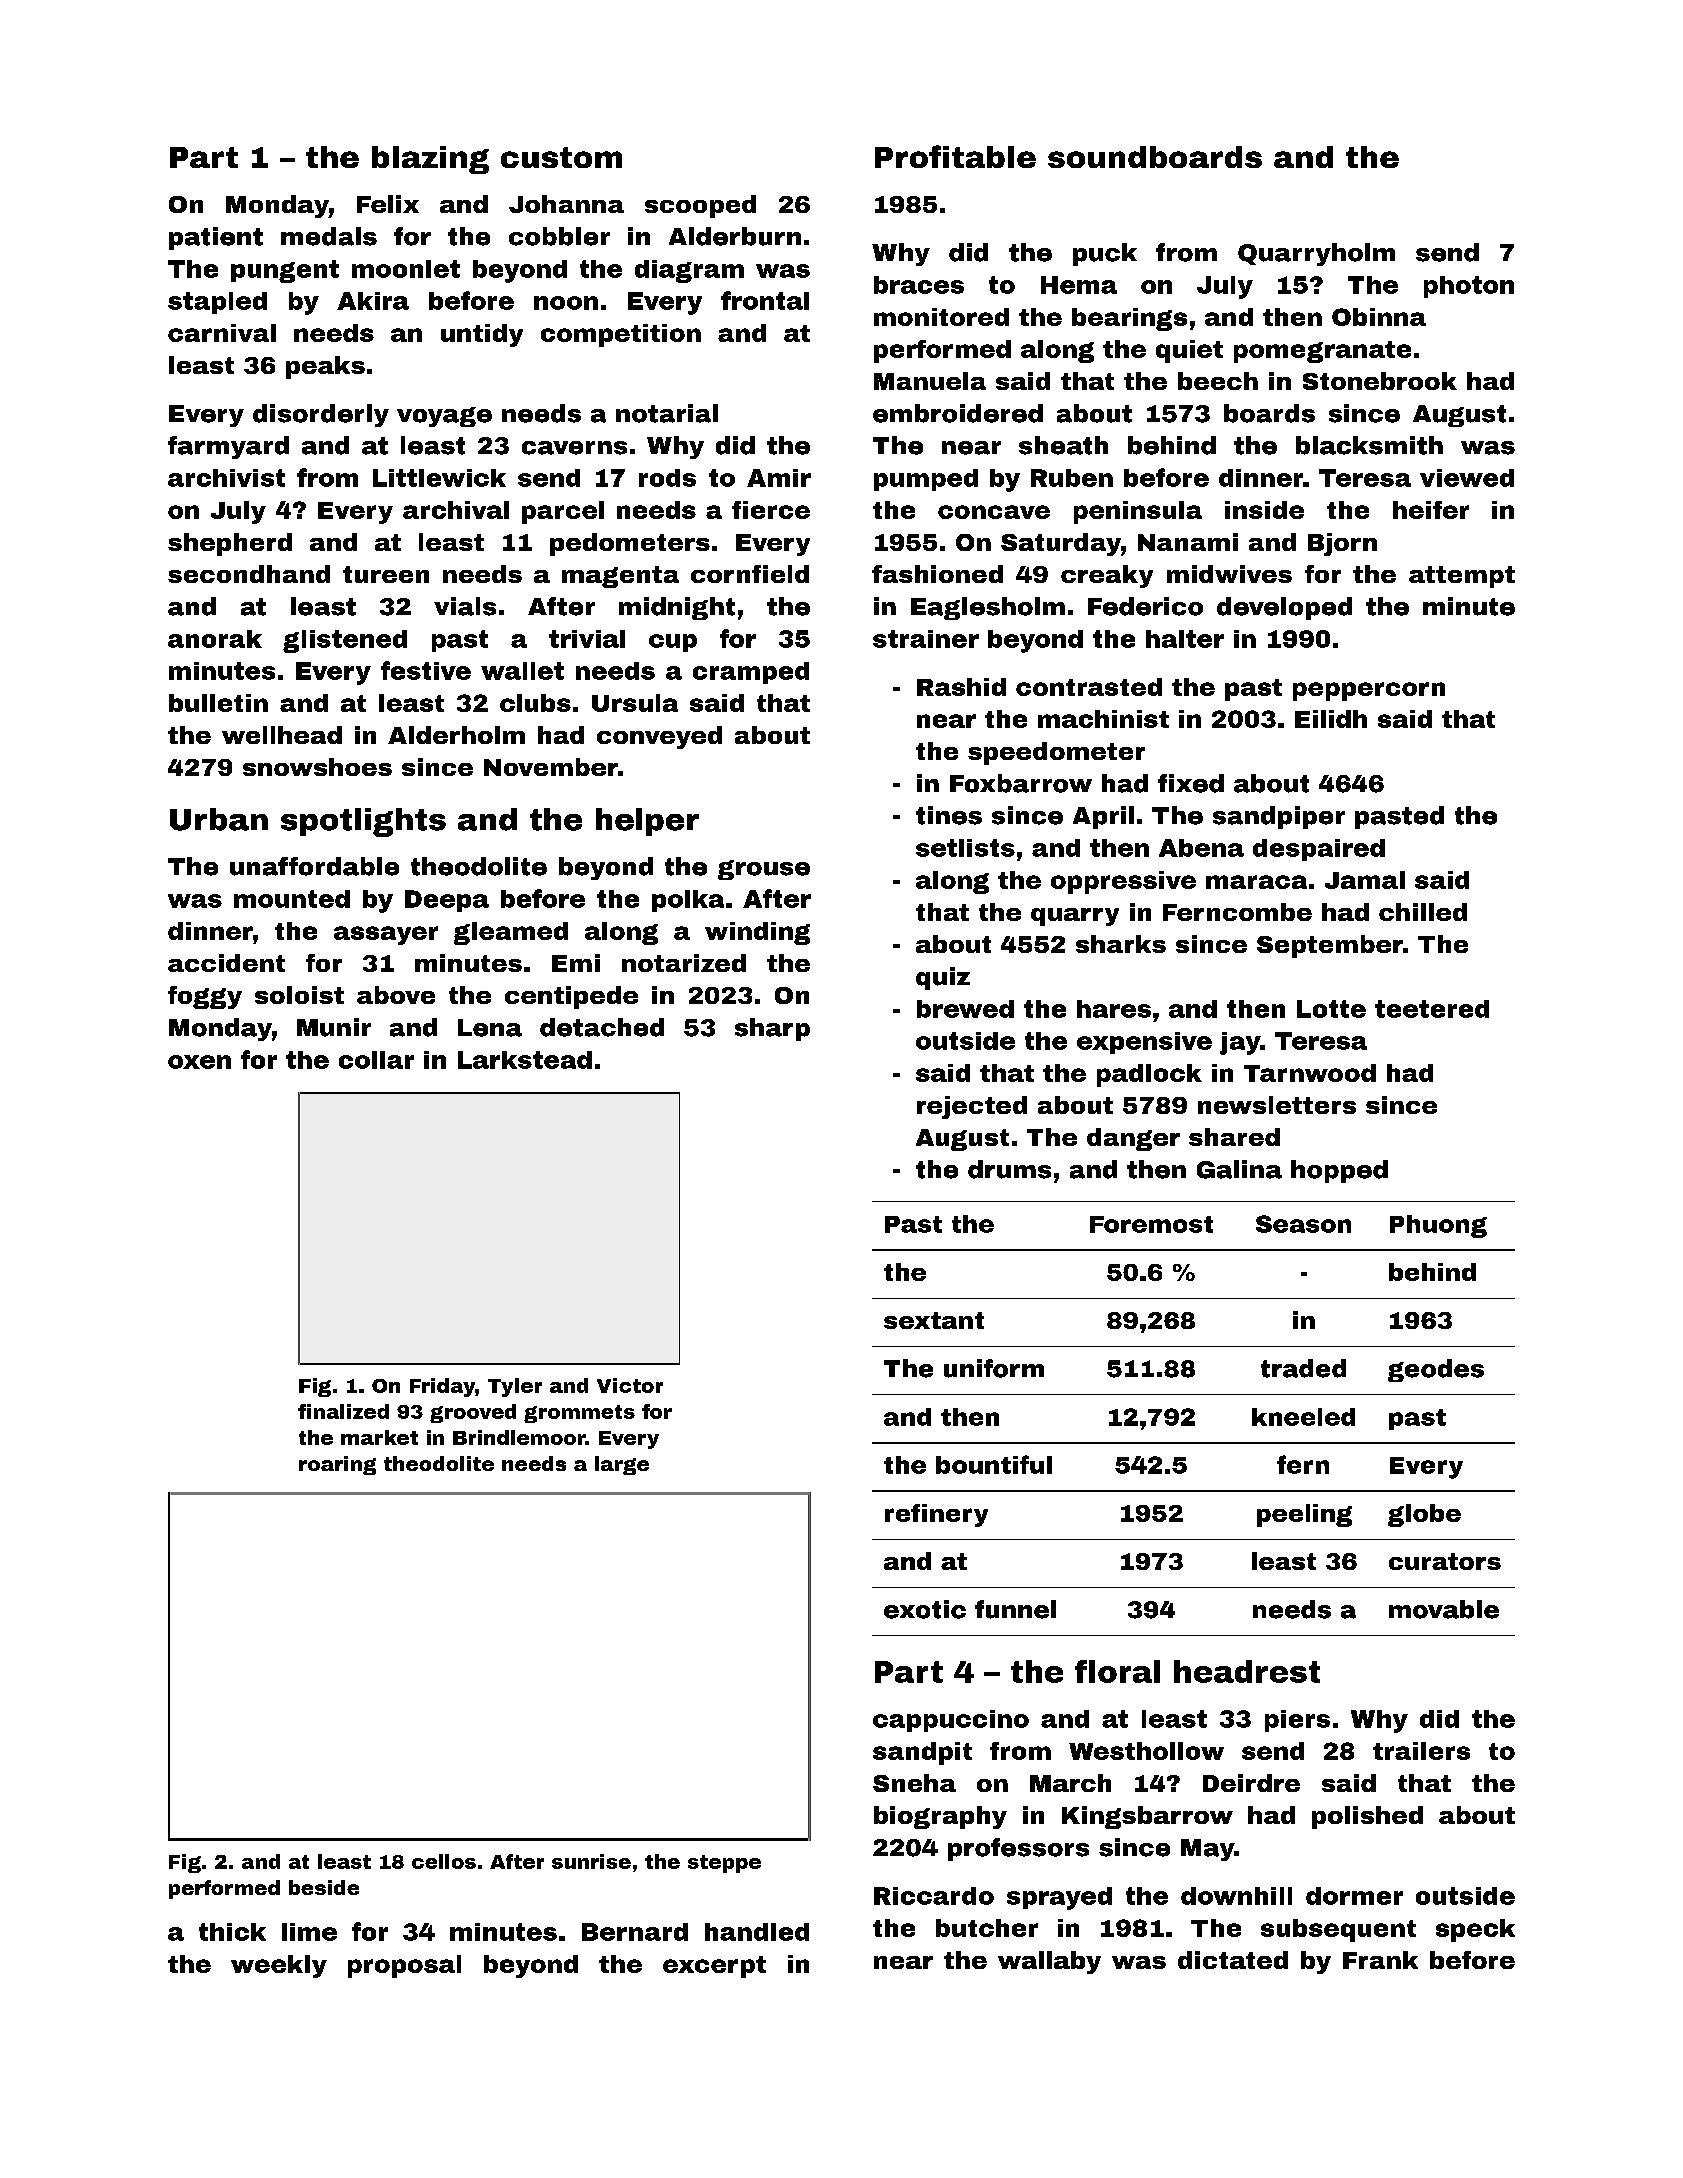 This document has height=2178, width=1683. Describe the element at coordinates (1049, 1962) in the document. I see `wallaby` at that location.
